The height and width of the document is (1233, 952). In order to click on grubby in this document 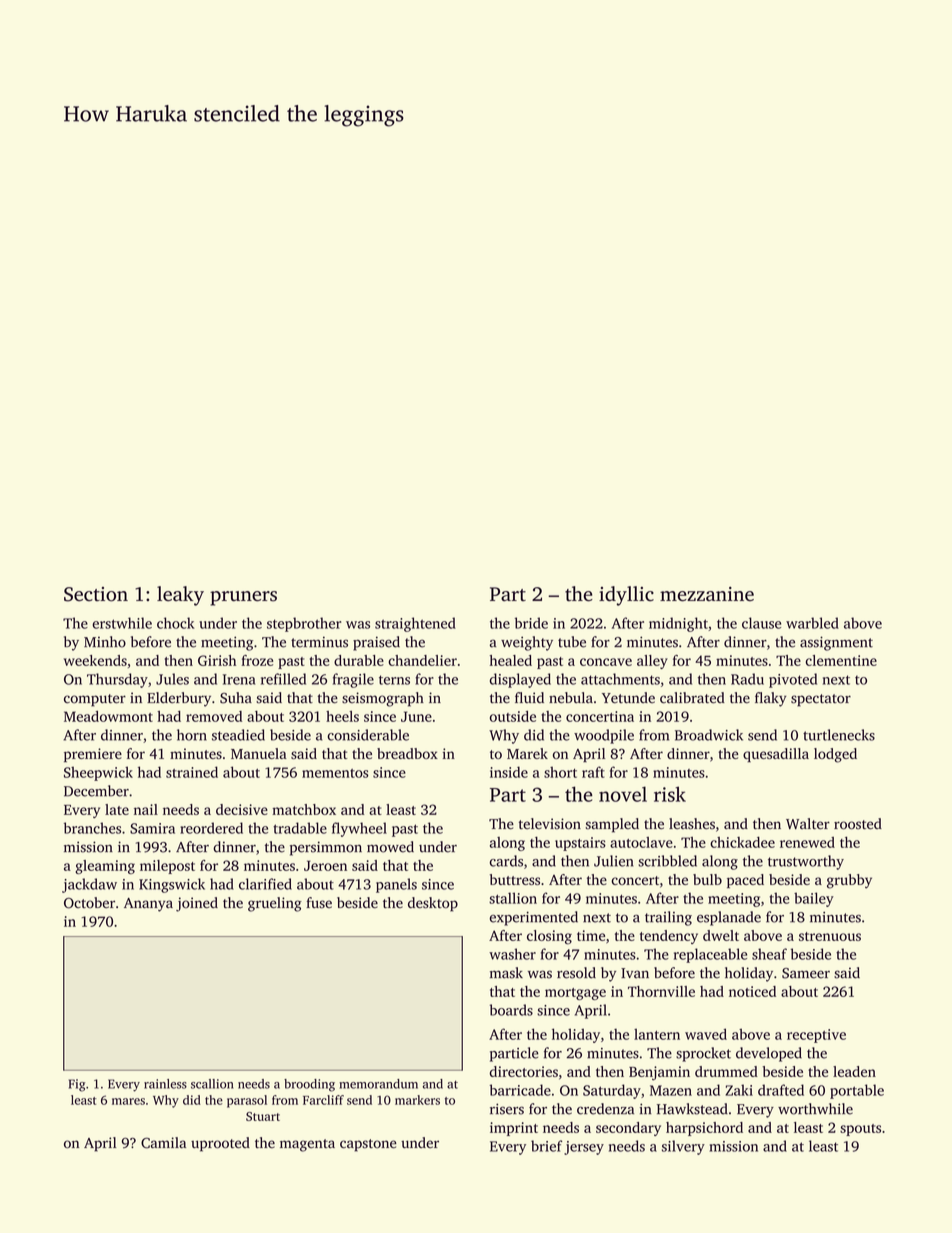, I will do `click(849, 881)`.
